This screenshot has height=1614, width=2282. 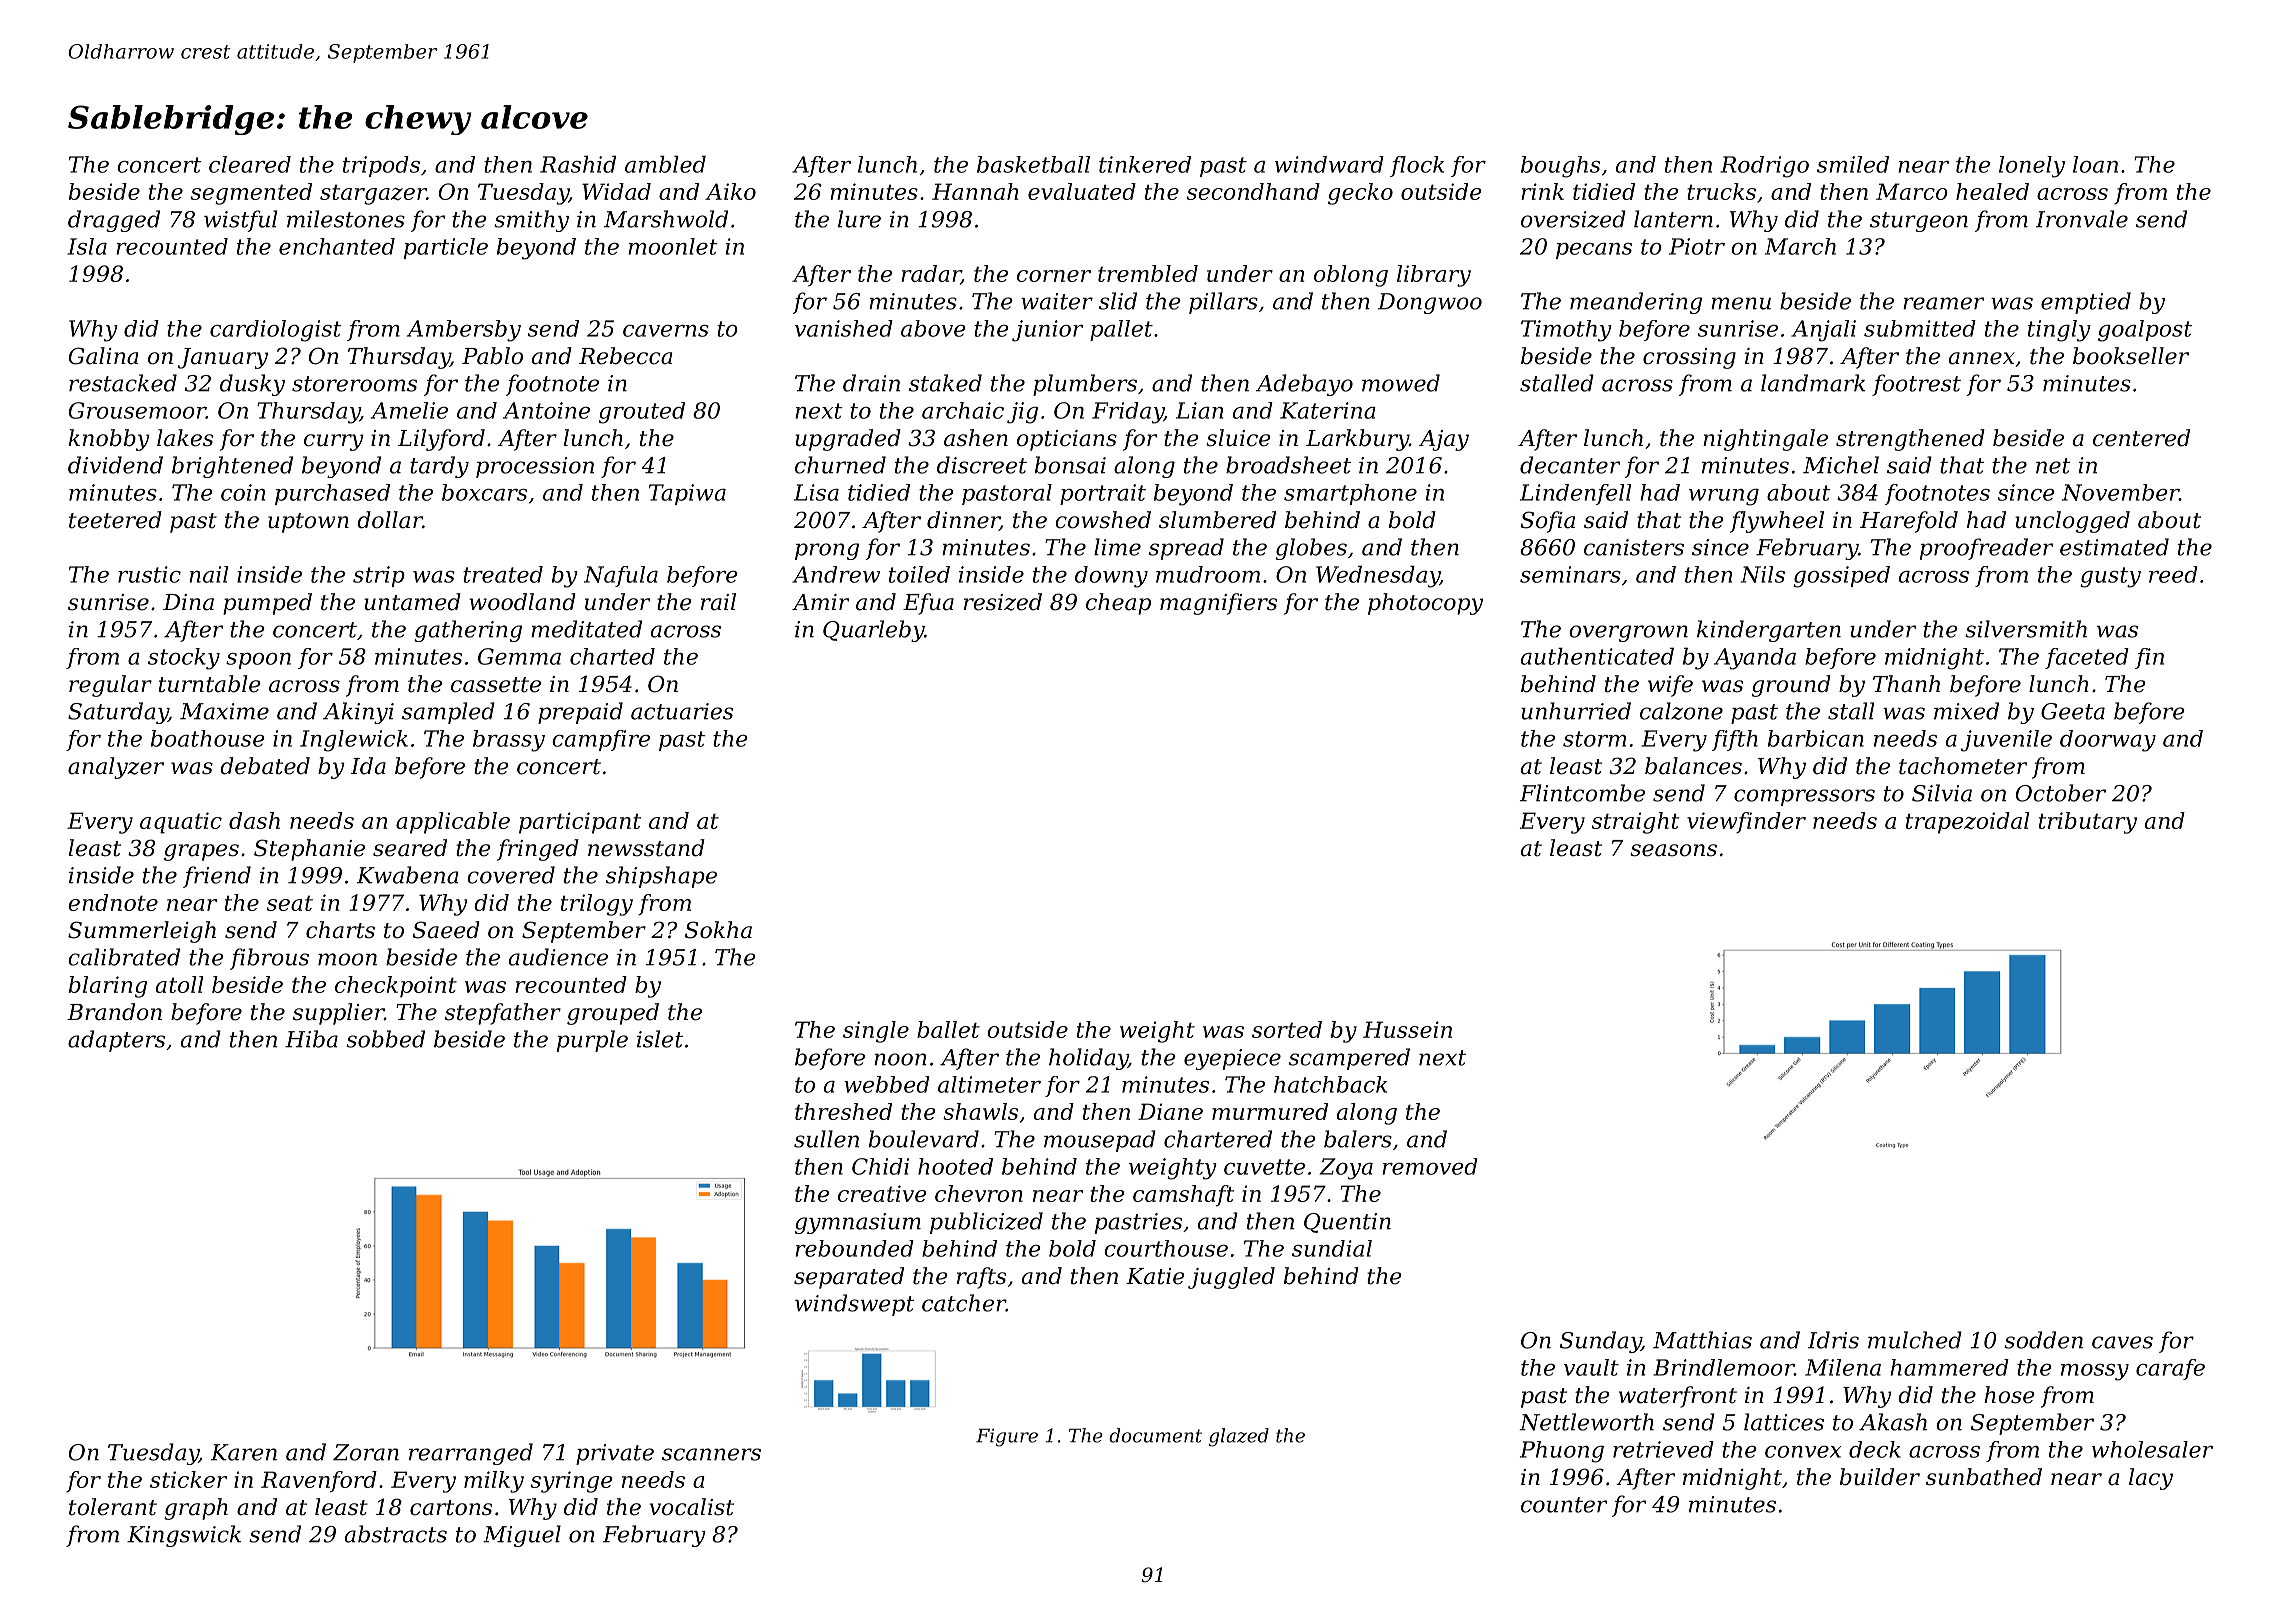 What do you see at coordinates (682, 711) in the screenshot?
I see `actuaries` at bounding box center [682, 711].
